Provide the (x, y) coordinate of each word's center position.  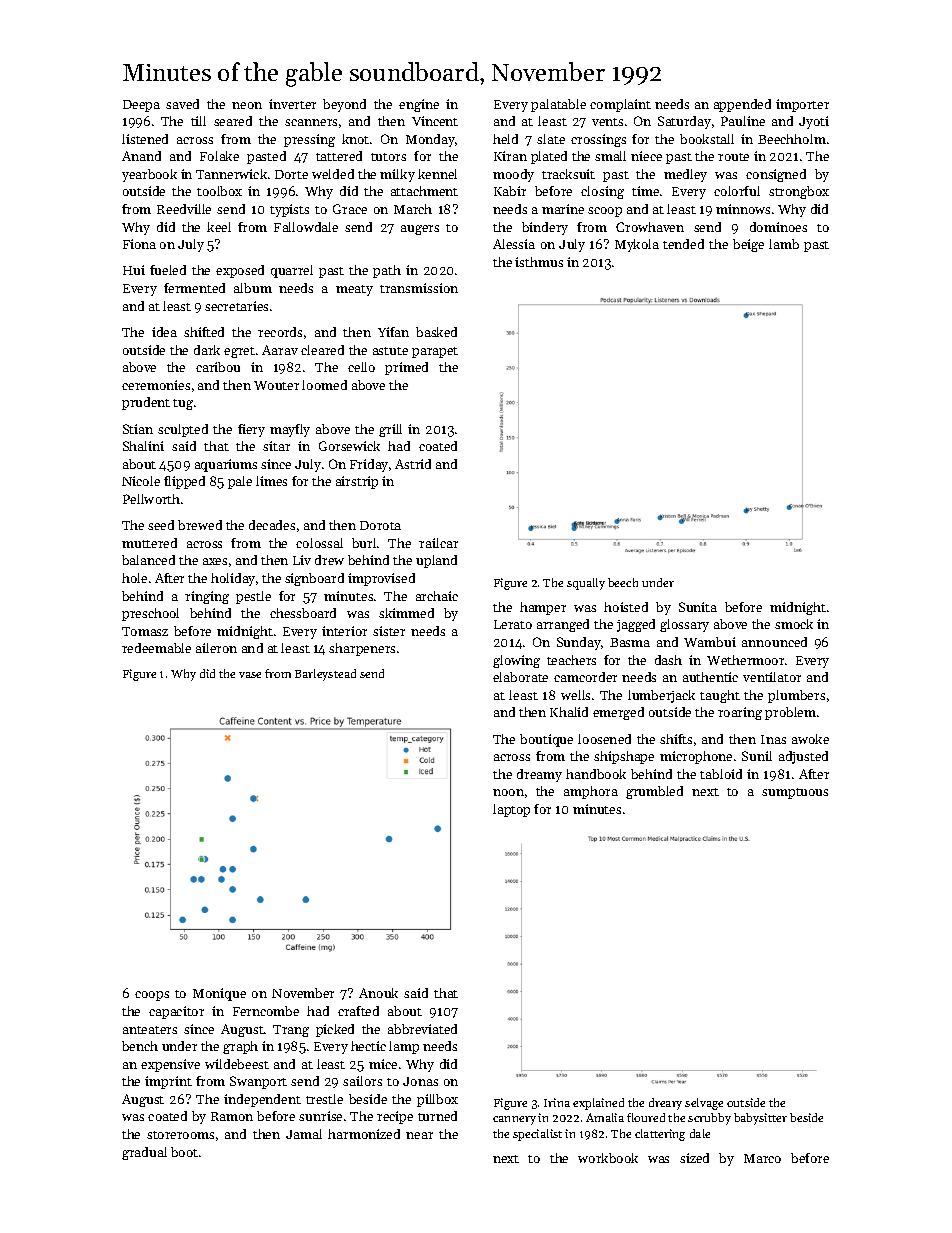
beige (748, 245)
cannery (514, 1120)
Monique (219, 994)
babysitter (760, 1119)
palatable (558, 105)
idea (164, 332)
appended (742, 105)
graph (240, 1047)
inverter (292, 104)
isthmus (539, 262)
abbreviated (422, 1029)
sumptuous (795, 793)
